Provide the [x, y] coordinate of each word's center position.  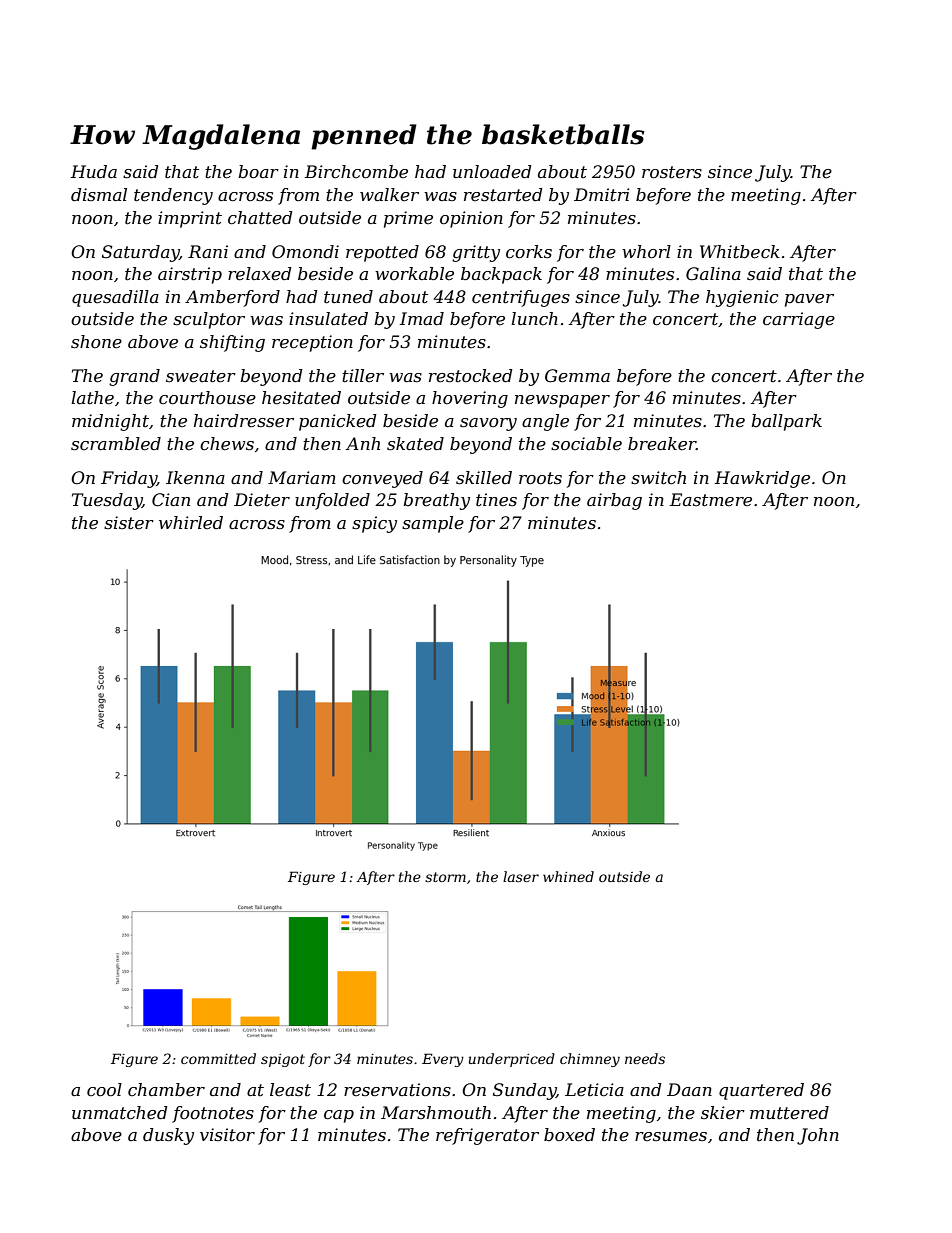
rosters [672, 172]
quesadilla [115, 298]
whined [568, 876]
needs [645, 1058]
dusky [168, 1136]
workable [414, 273]
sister [129, 523]
